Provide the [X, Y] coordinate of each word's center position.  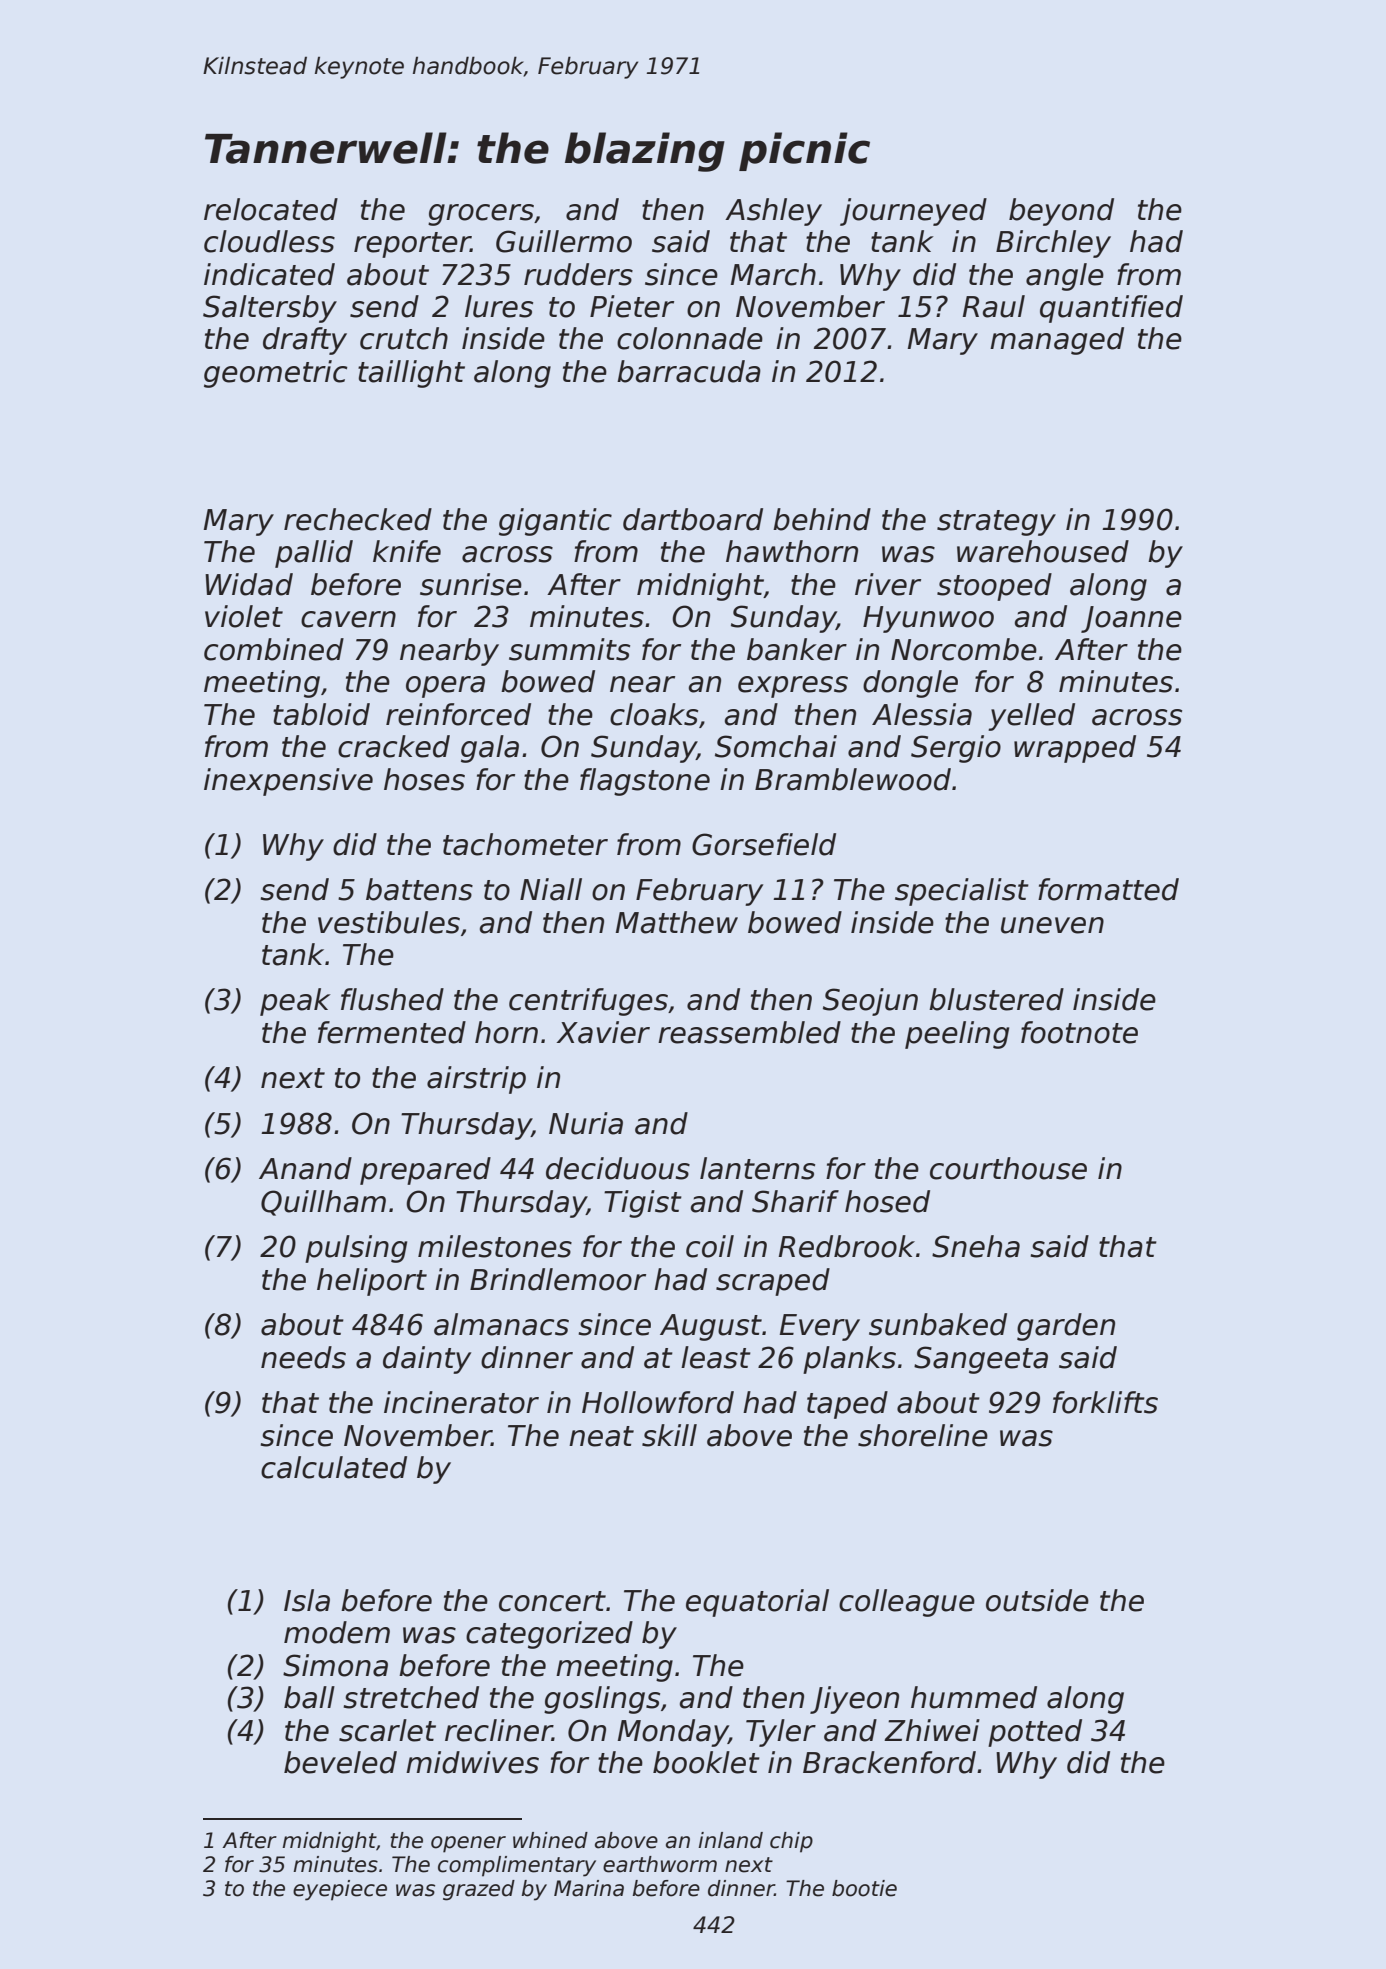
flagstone [645, 782]
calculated [334, 1467]
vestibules [389, 922]
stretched [411, 1697]
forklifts [1105, 1402]
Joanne [1131, 619]
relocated [271, 209]
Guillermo [564, 241]
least [716, 1357]
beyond [1061, 212]
